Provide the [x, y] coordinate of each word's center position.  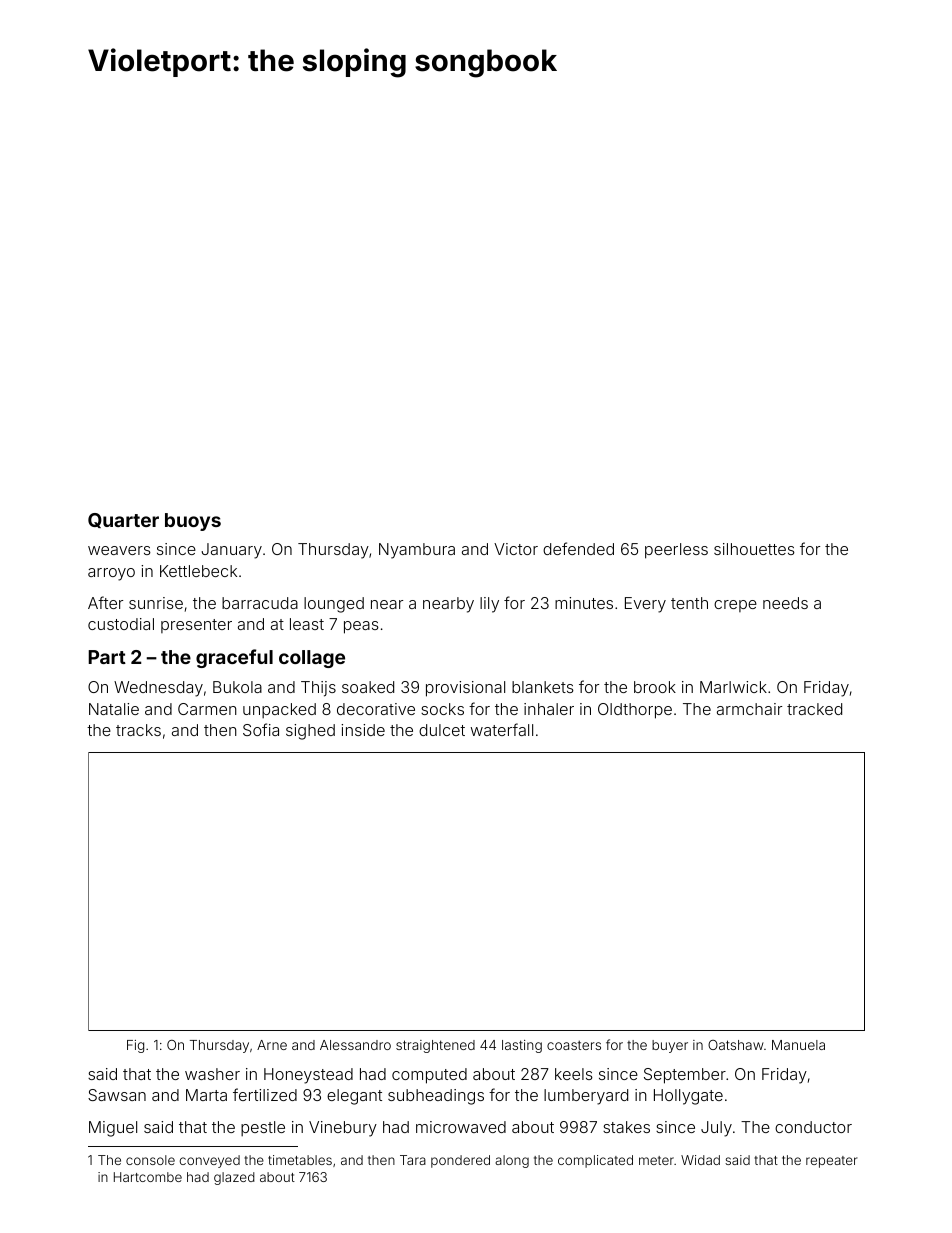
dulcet [442, 730]
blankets [543, 687]
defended [578, 548]
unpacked [279, 710]
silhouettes [754, 549]
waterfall [502, 729]
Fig [135, 1046]
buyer [670, 1046]
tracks [138, 730]
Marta [206, 1095]
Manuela [798, 1045]
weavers [119, 550]
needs [785, 603]
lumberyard [586, 1097]
